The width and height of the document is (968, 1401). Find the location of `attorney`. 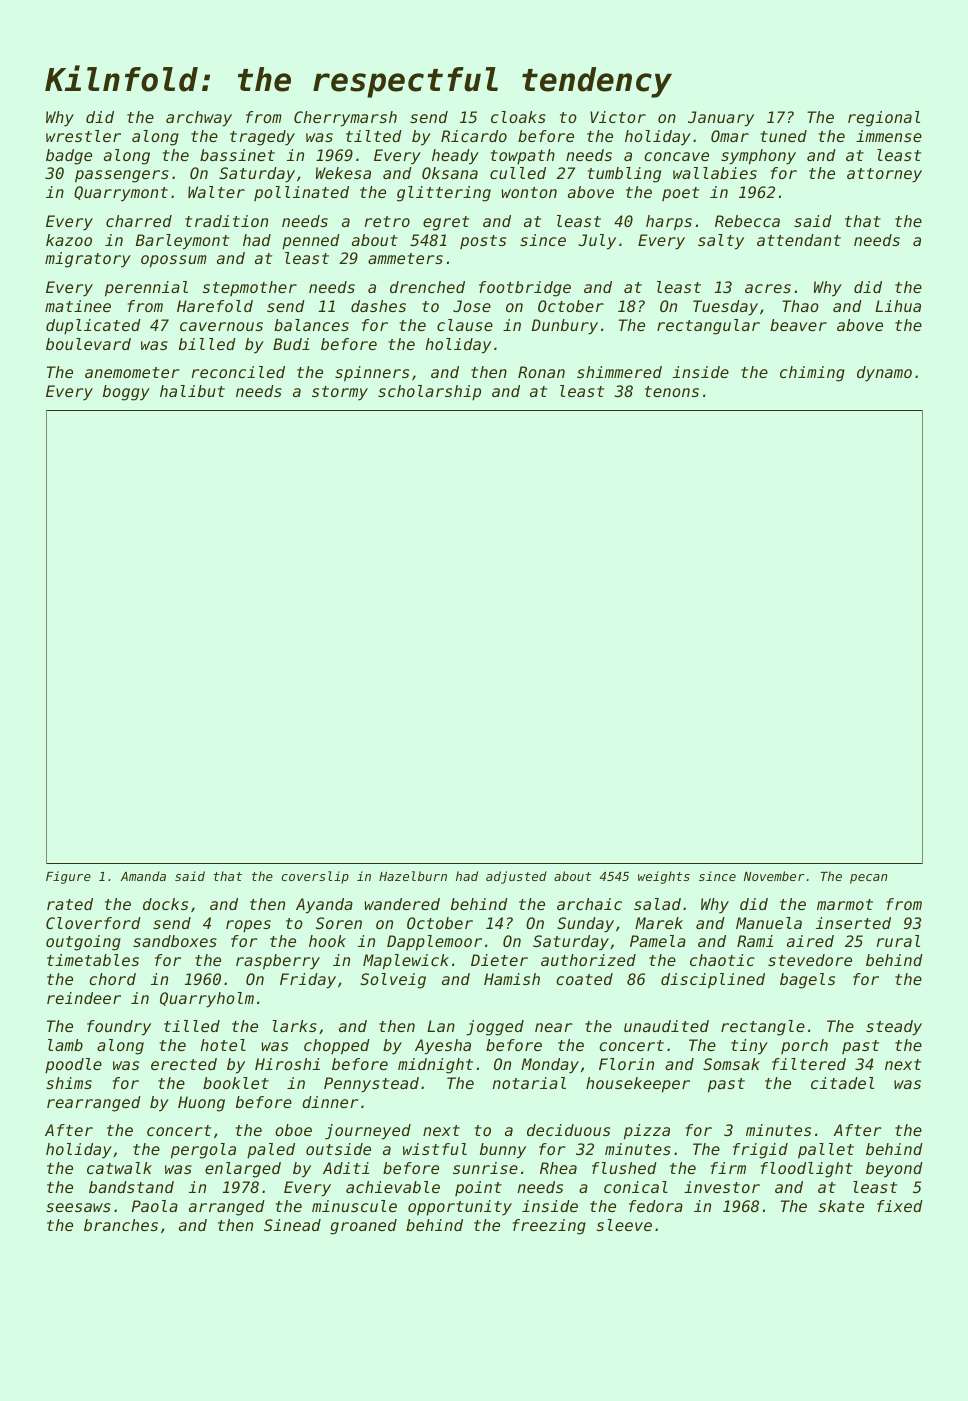

attorney is located at coordinates (884, 175).
